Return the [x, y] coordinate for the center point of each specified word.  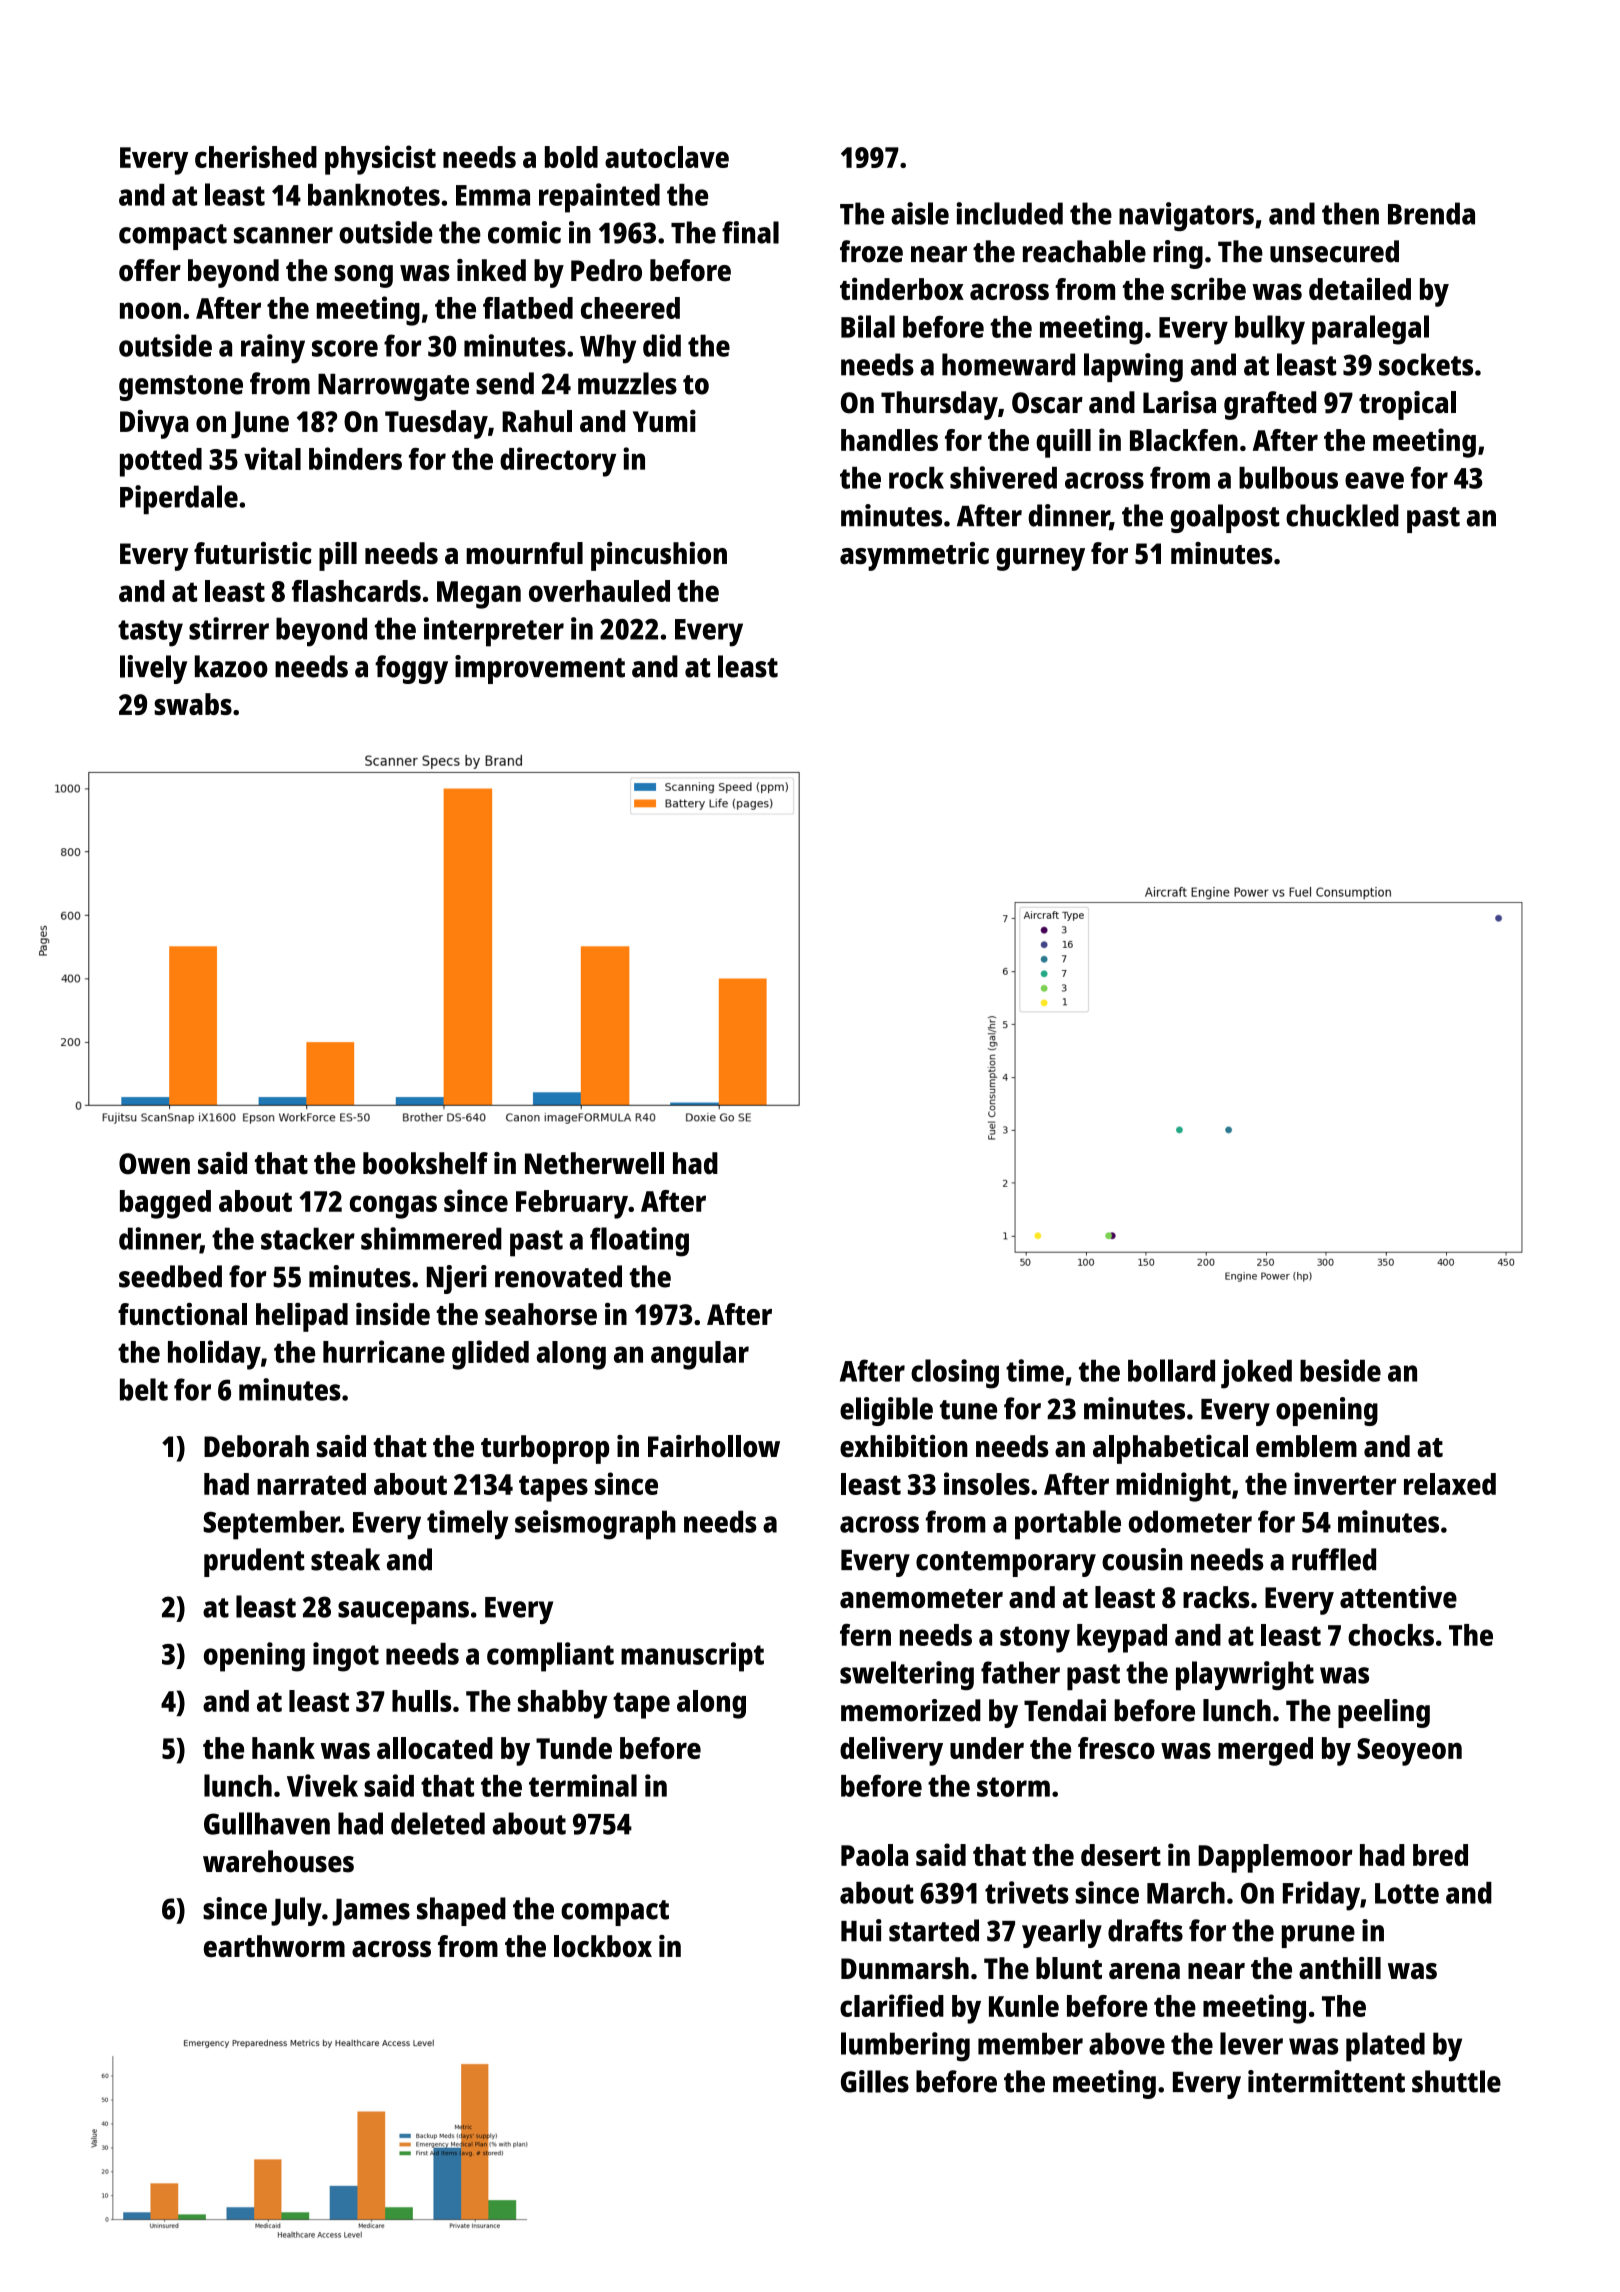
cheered [630, 308]
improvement [540, 669]
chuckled [1342, 515]
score [345, 348]
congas [393, 1207]
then [1350, 213]
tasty [150, 633]
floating [639, 1242]
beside [1340, 1370]
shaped [461, 1911]
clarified [892, 2005]
